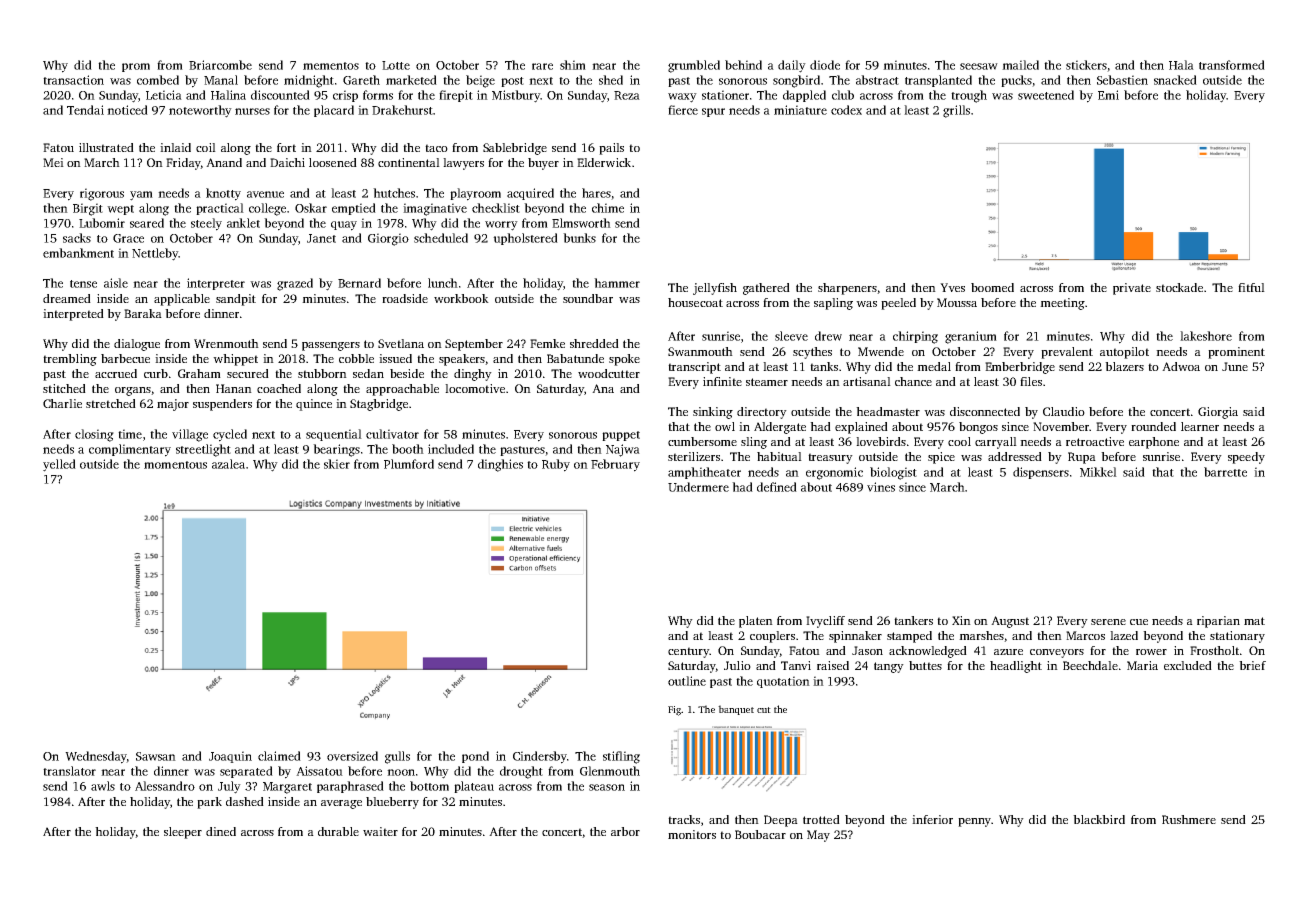 The width and height of the screenshot is (1308, 924). Describe the element at coordinates (83, 284) in the screenshot. I see `tense` at that location.
